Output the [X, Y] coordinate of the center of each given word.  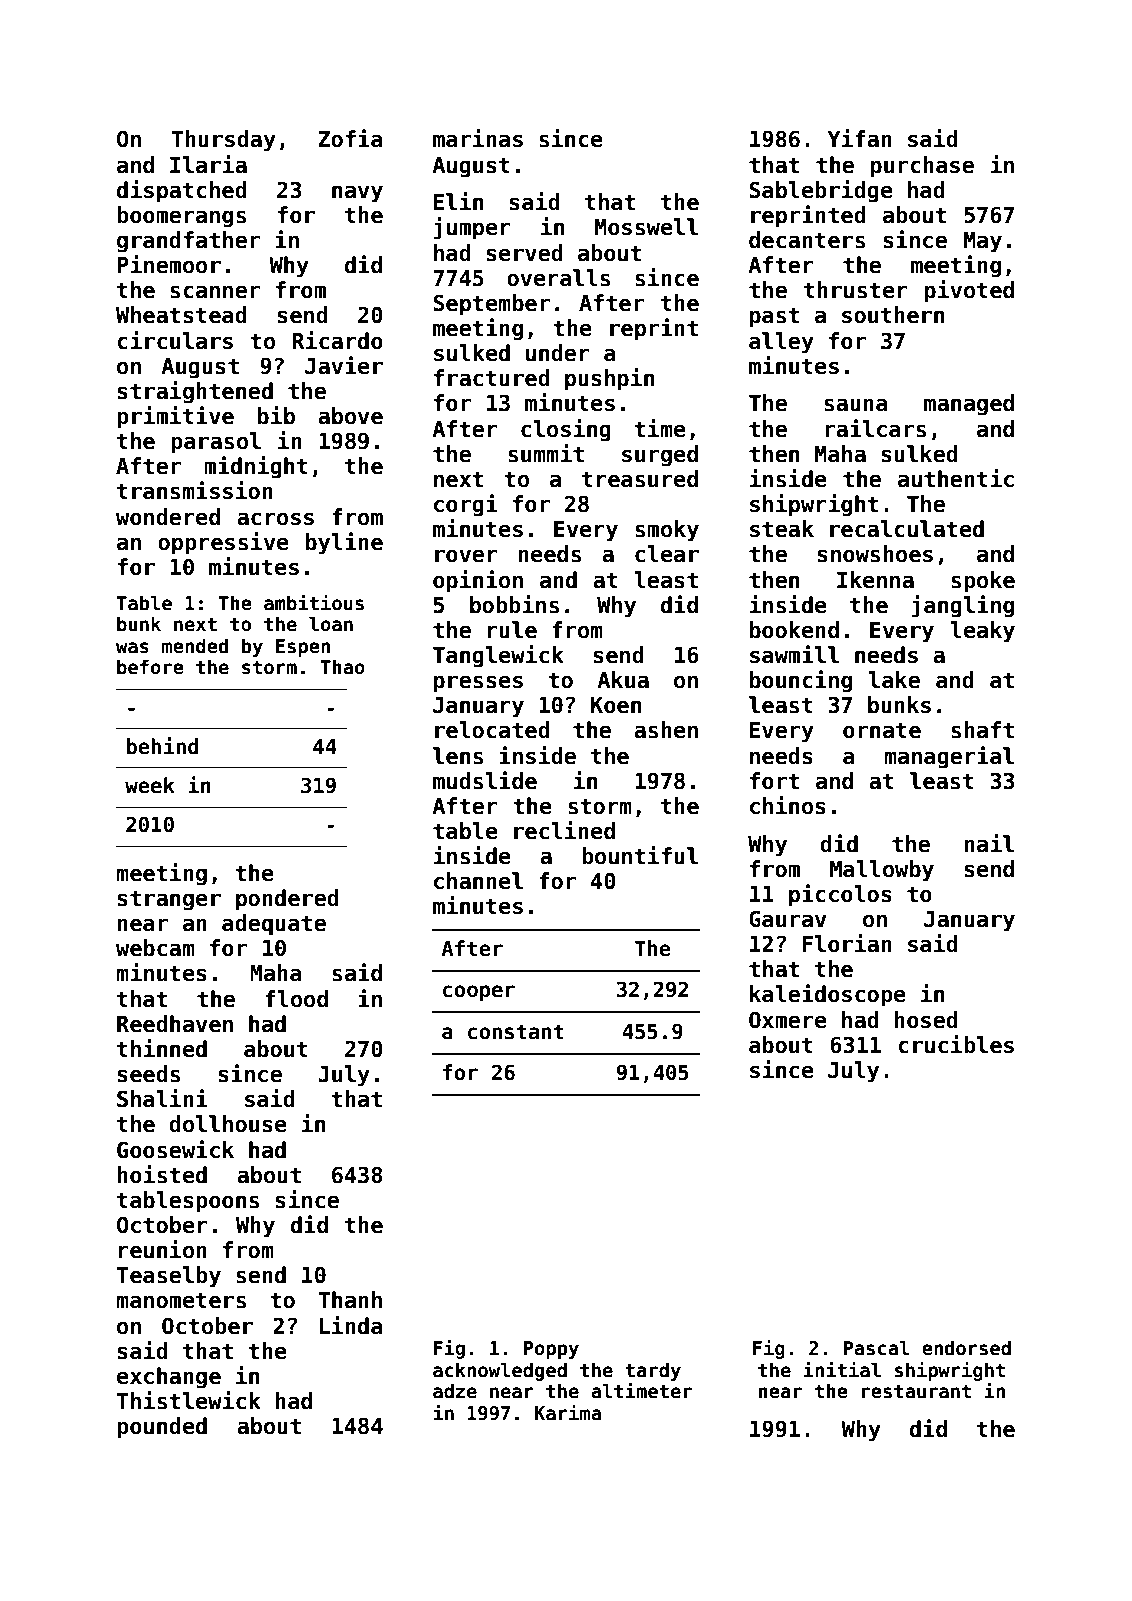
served [525, 253]
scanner [215, 292]
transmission [195, 490]
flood [296, 999]
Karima [568, 1412]
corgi [466, 505]
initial [842, 1369]
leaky [982, 632]
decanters [807, 240]
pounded [162, 1428]
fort [774, 781]
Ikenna [875, 580]
